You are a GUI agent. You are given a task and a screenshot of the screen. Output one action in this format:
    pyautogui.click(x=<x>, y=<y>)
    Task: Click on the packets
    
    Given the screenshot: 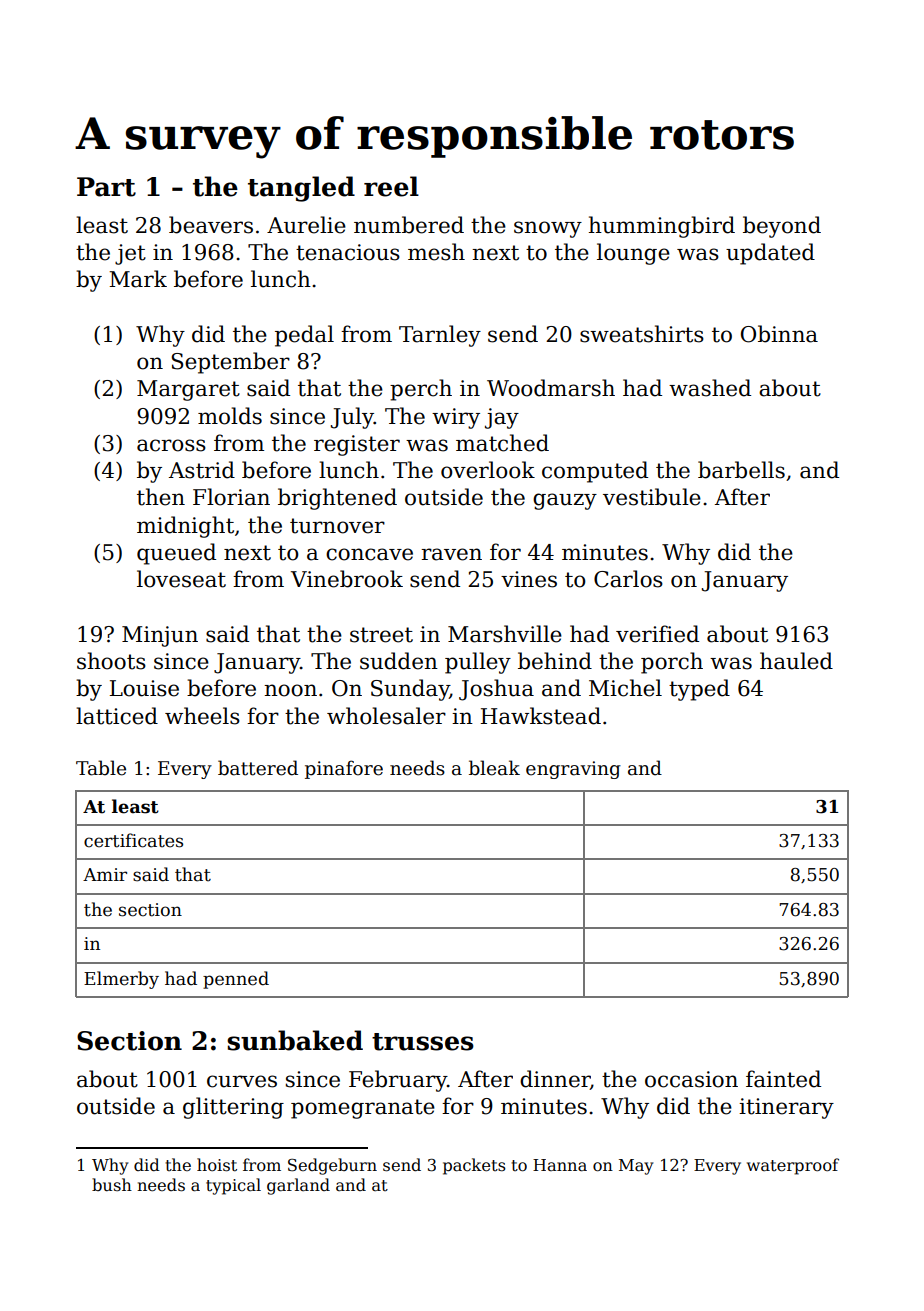 What is the action you would take?
    pyautogui.click(x=474, y=1166)
